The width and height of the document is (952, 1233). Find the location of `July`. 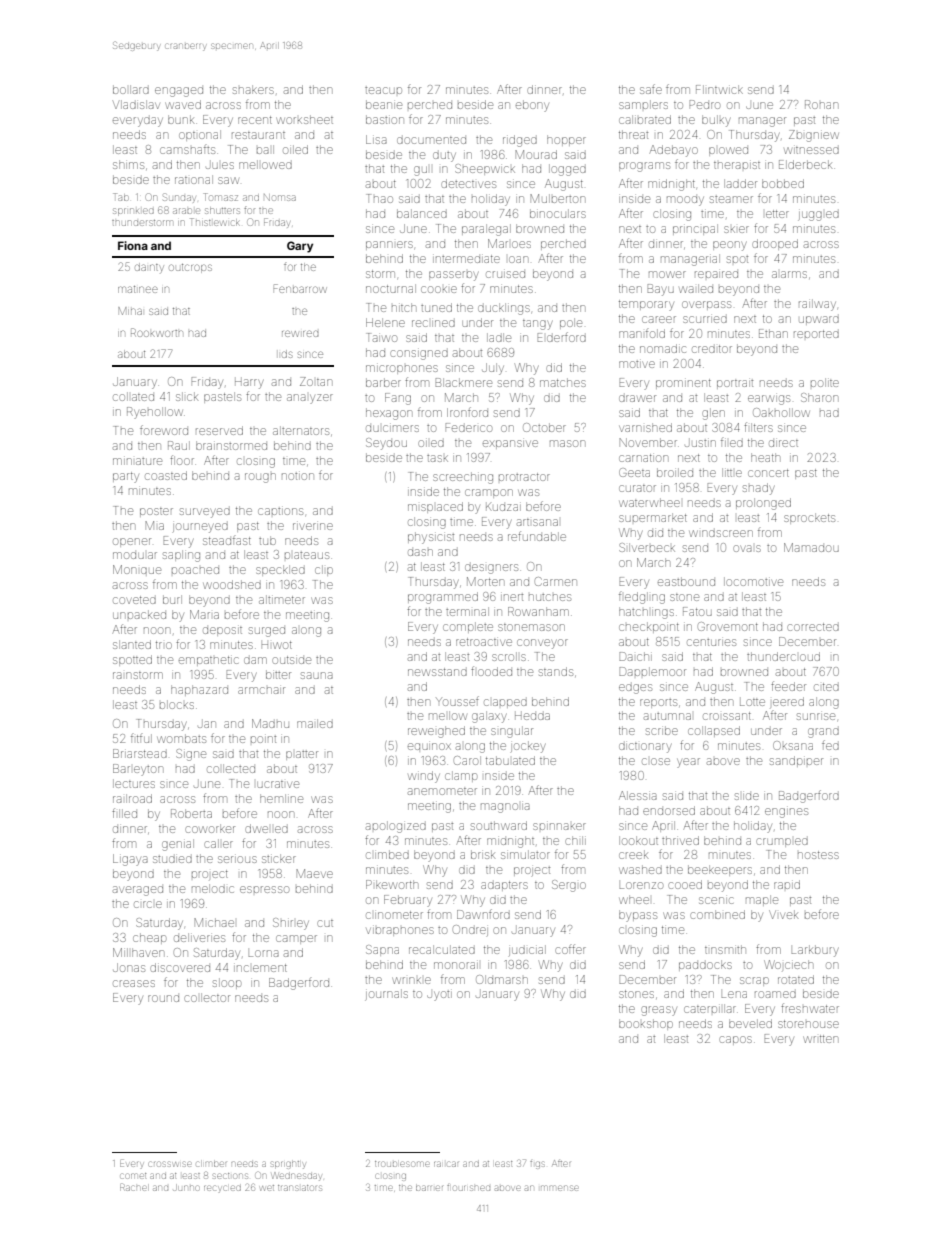

July is located at coordinates (493, 369).
